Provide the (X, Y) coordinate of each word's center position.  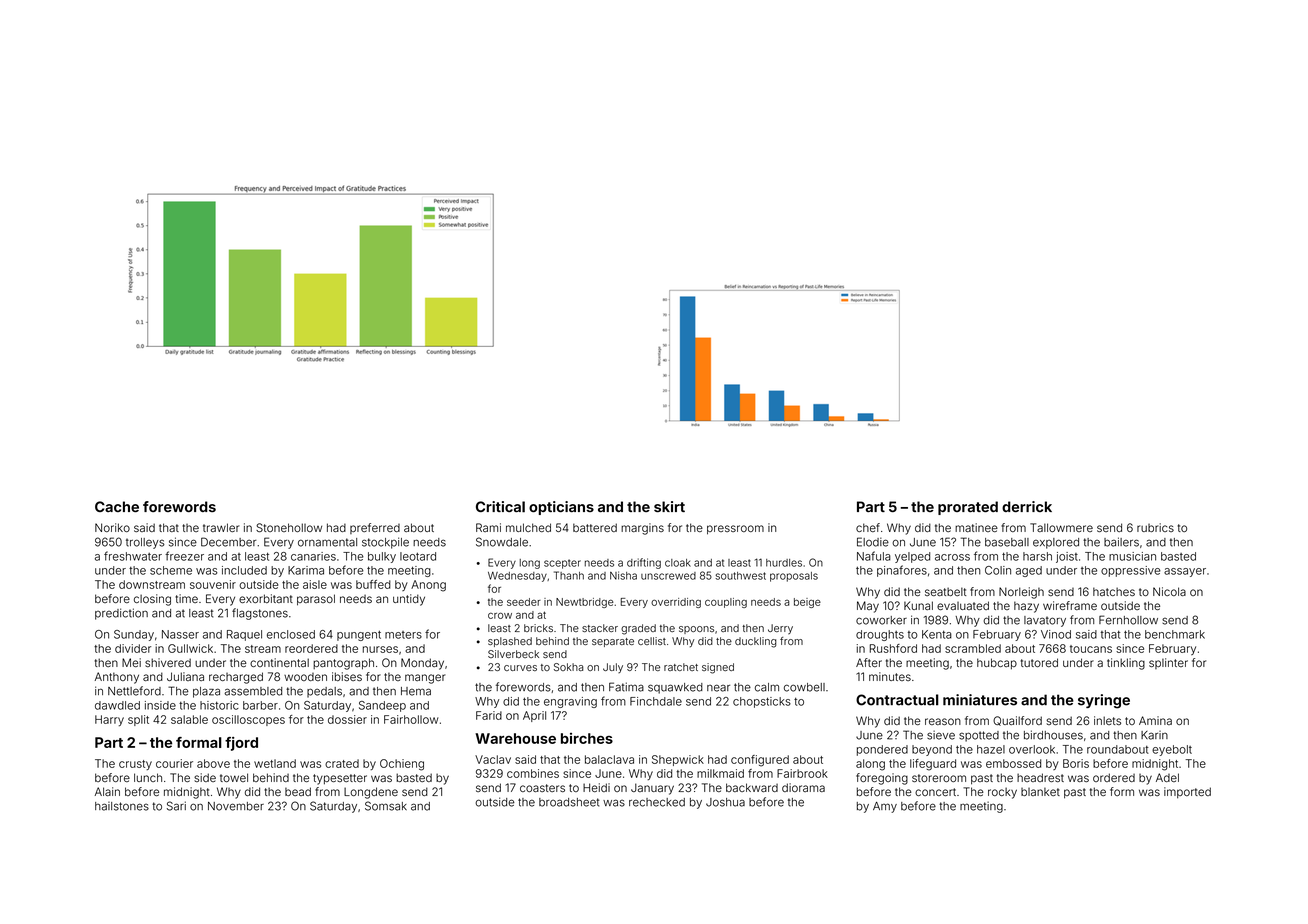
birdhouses (1053, 735)
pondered (882, 750)
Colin (998, 570)
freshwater (133, 556)
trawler (221, 527)
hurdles (784, 563)
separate (613, 642)
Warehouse (515, 738)
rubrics (1155, 527)
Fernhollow (1128, 620)
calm (767, 687)
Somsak (386, 806)
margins (642, 529)
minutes (890, 676)
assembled (253, 691)
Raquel (244, 635)
